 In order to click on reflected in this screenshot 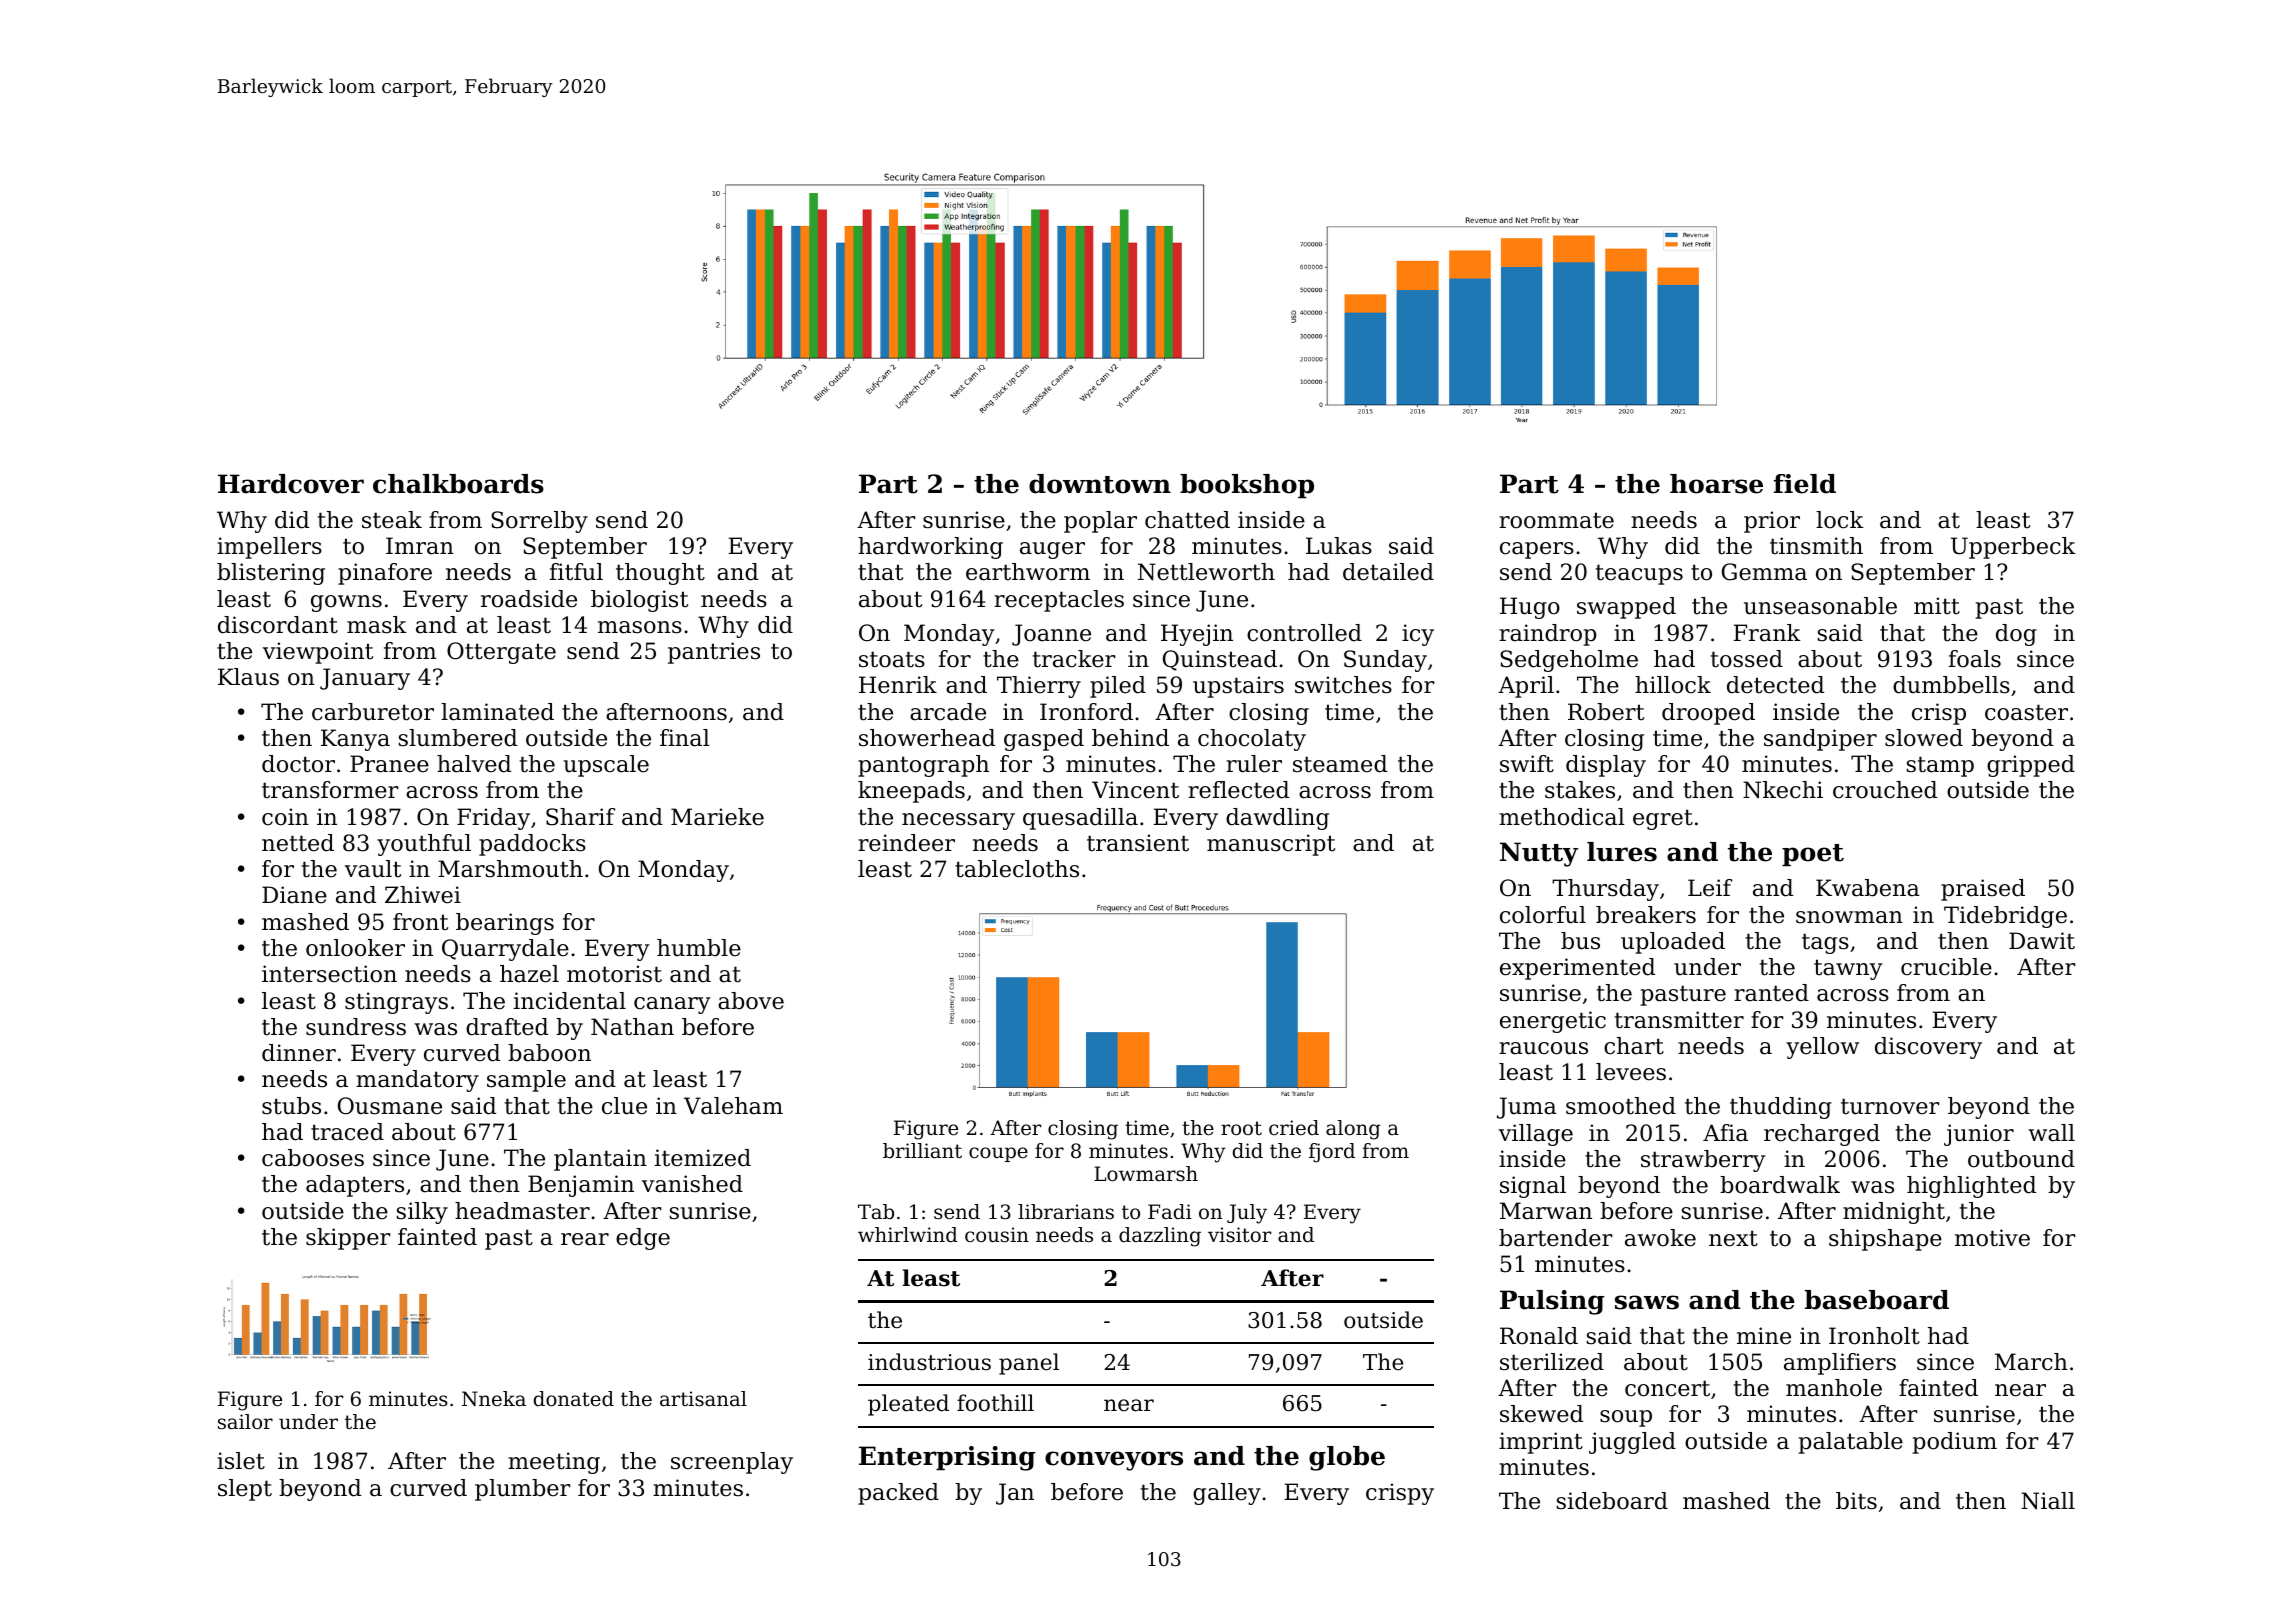, I will do `click(1238, 790)`.
